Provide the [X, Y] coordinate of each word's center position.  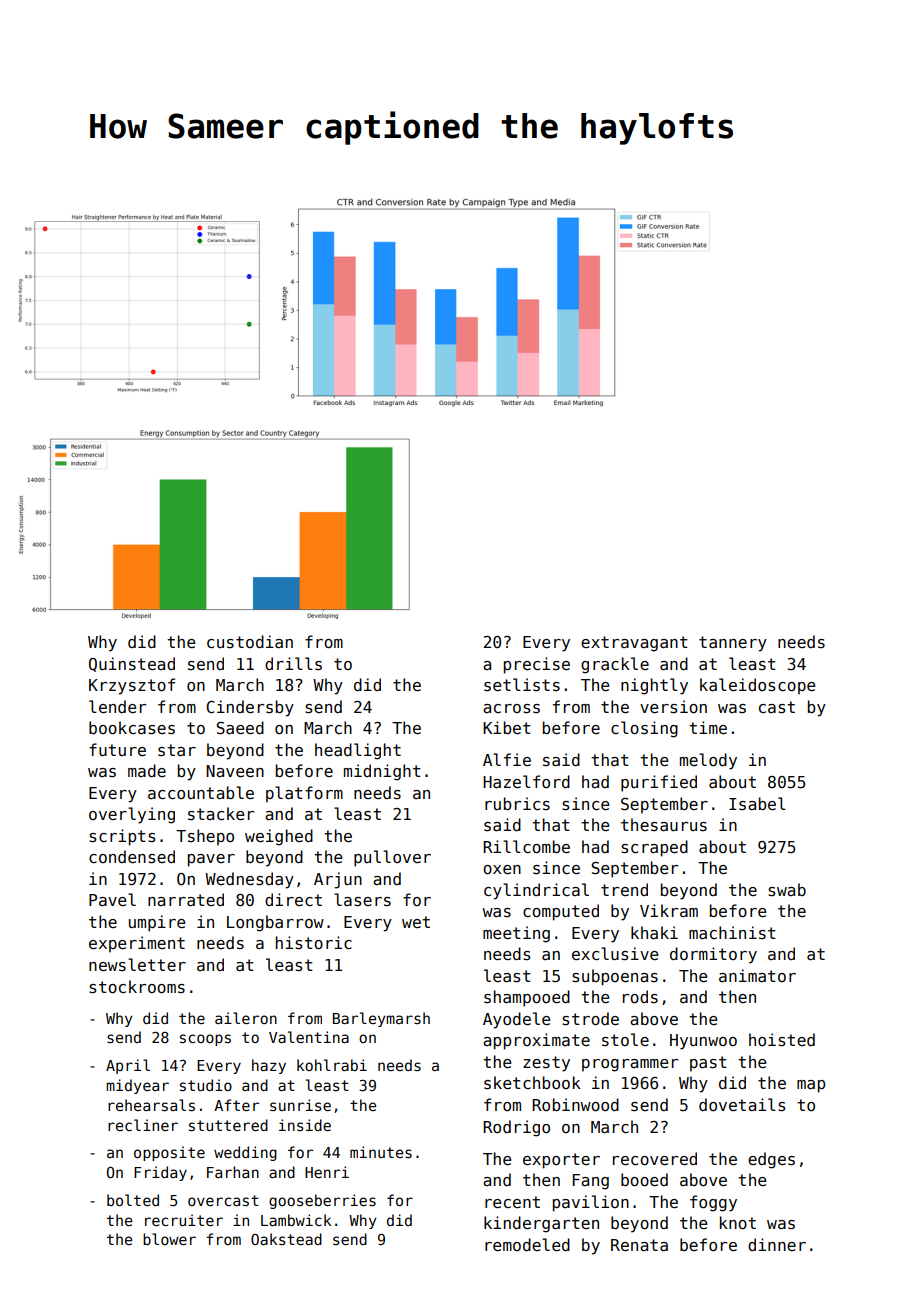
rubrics [517, 803]
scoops [205, 1040]
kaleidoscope [757, 686]
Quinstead [132, 664]
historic [314, 943]
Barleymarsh [381, 1019]
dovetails [742, 1105]
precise [537, 665]
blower [169, 1239]
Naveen [235, 771]
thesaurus [664, 824]
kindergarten [541, 1224]
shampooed [527, 998]
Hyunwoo [703, 1042]
